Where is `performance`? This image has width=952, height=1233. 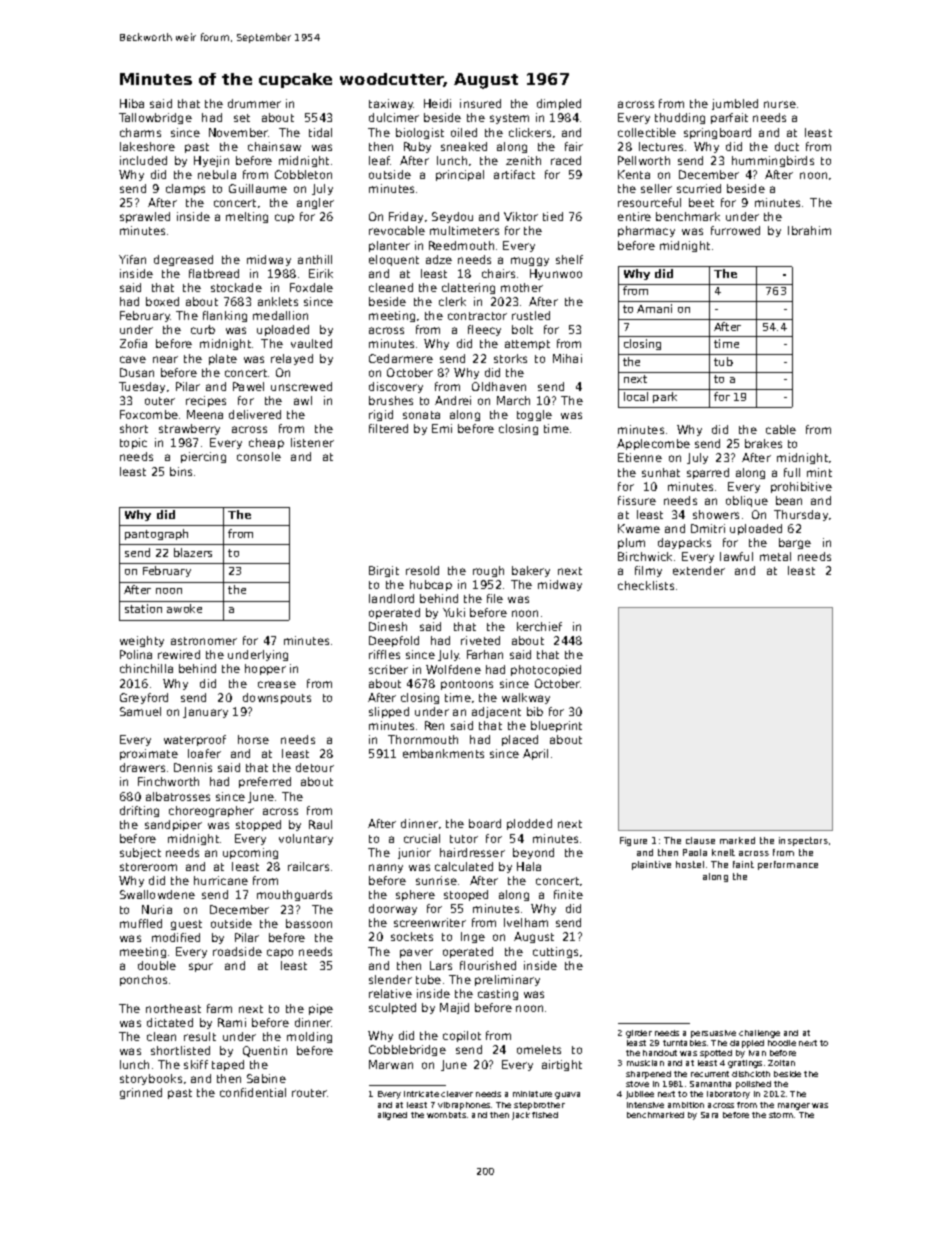 performance is located at coordinates (788, 865).
